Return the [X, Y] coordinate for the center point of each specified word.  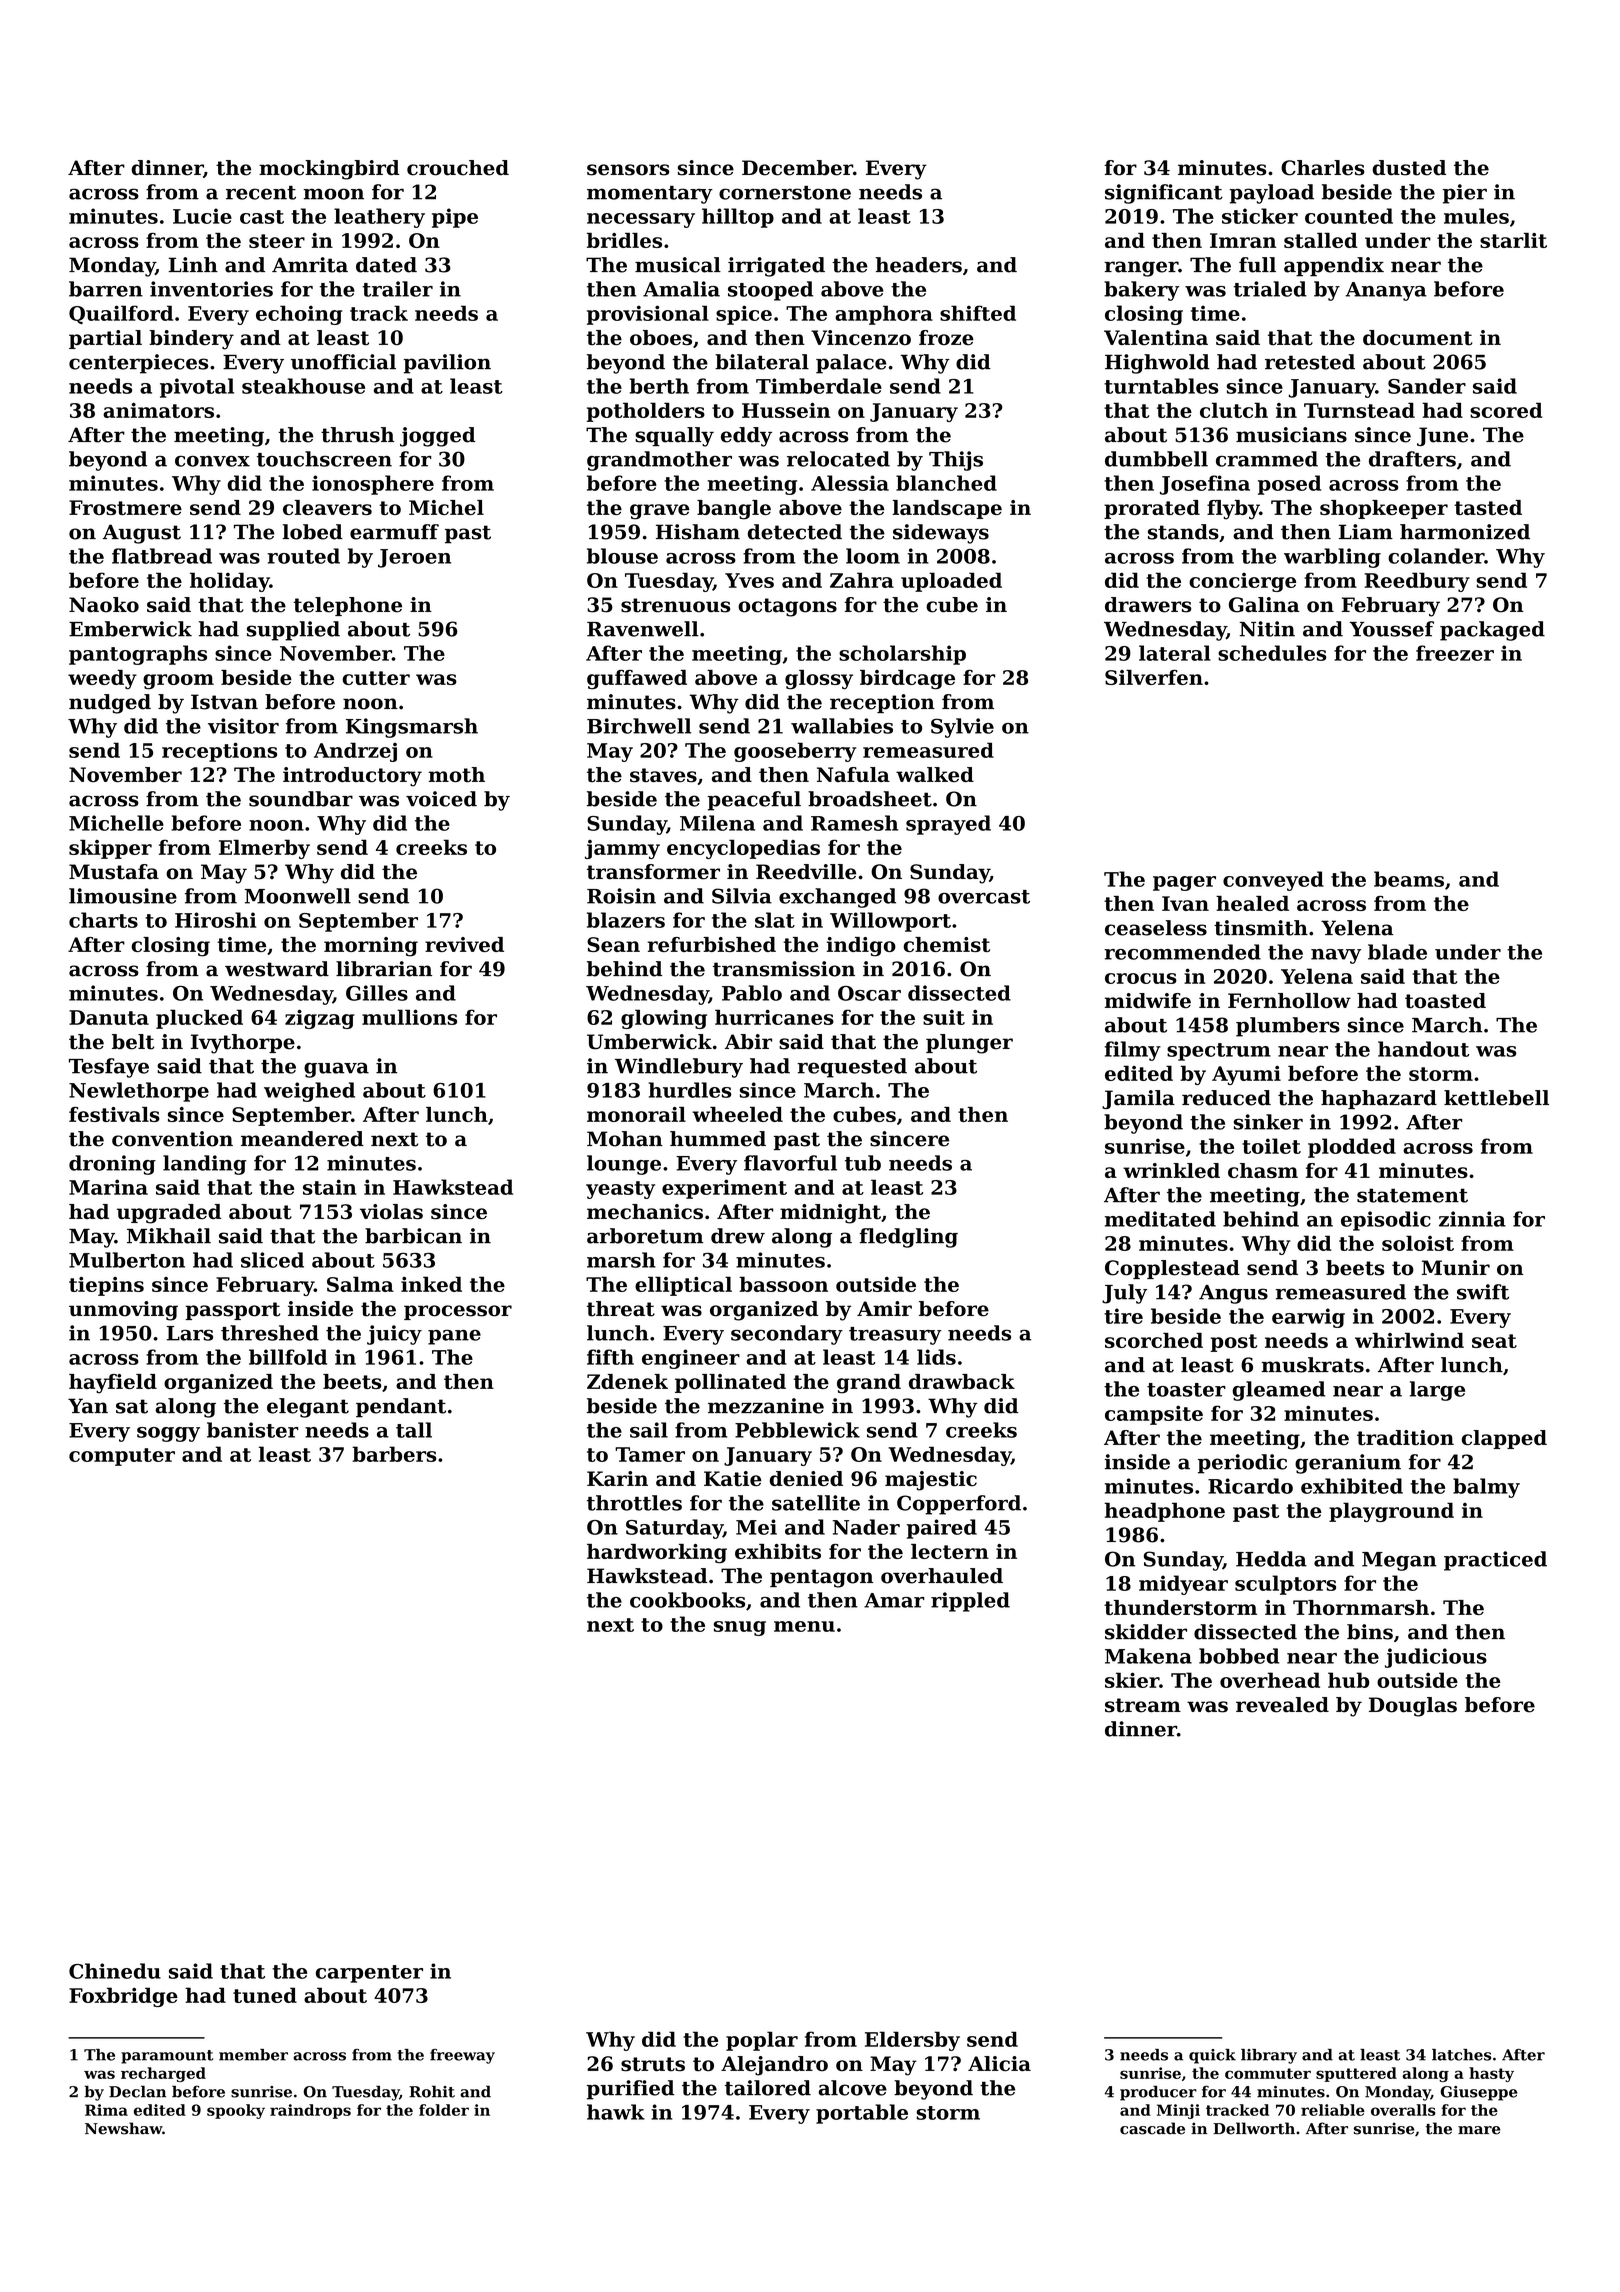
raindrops [310, 2111]
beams [1409, 879]
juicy [394, 1335]
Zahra [862, 580]
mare [1479, 2130]
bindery [191, 340]
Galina [1264, 605]
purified [630, 2090]
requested [852, 1068]
